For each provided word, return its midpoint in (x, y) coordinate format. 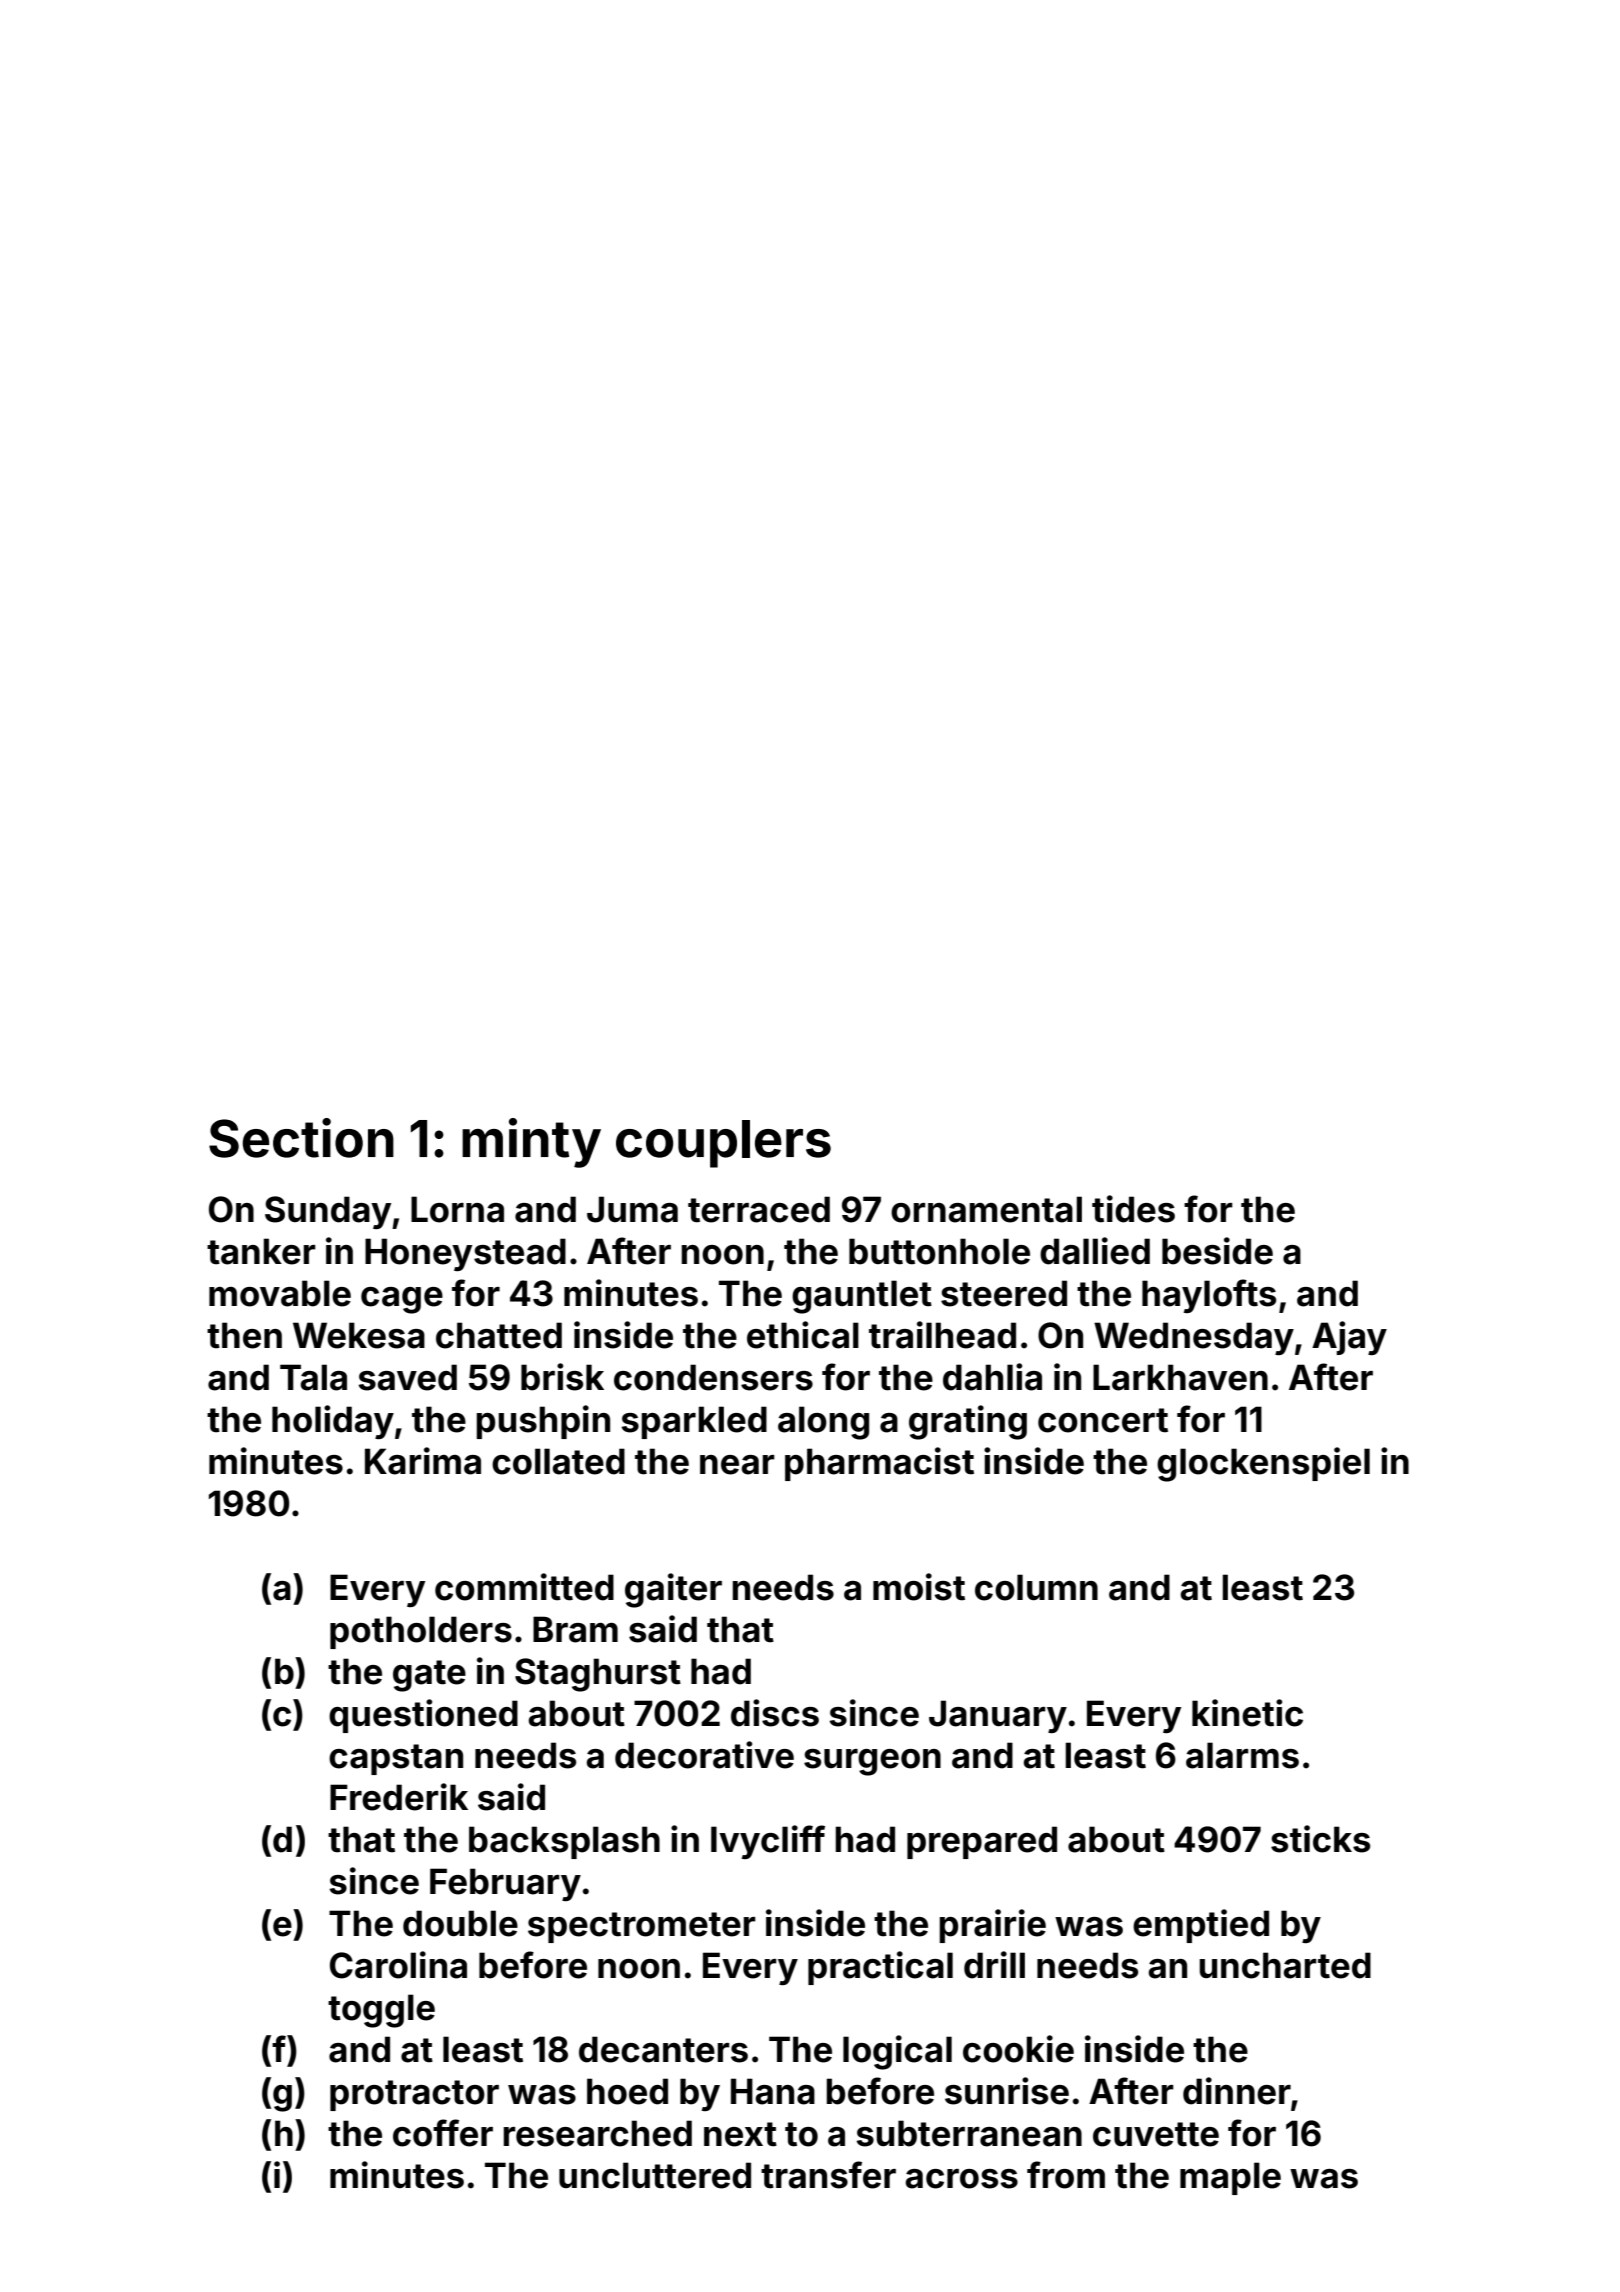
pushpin (543, 1422)
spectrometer (642, 1927)
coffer (443, 2133)
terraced (759, 1209)
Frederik (399, 1797)
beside (1217, 1251)
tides (1133, 1209)
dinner (1237, 2091)
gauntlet (862, 1297)
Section (301, 1138)
